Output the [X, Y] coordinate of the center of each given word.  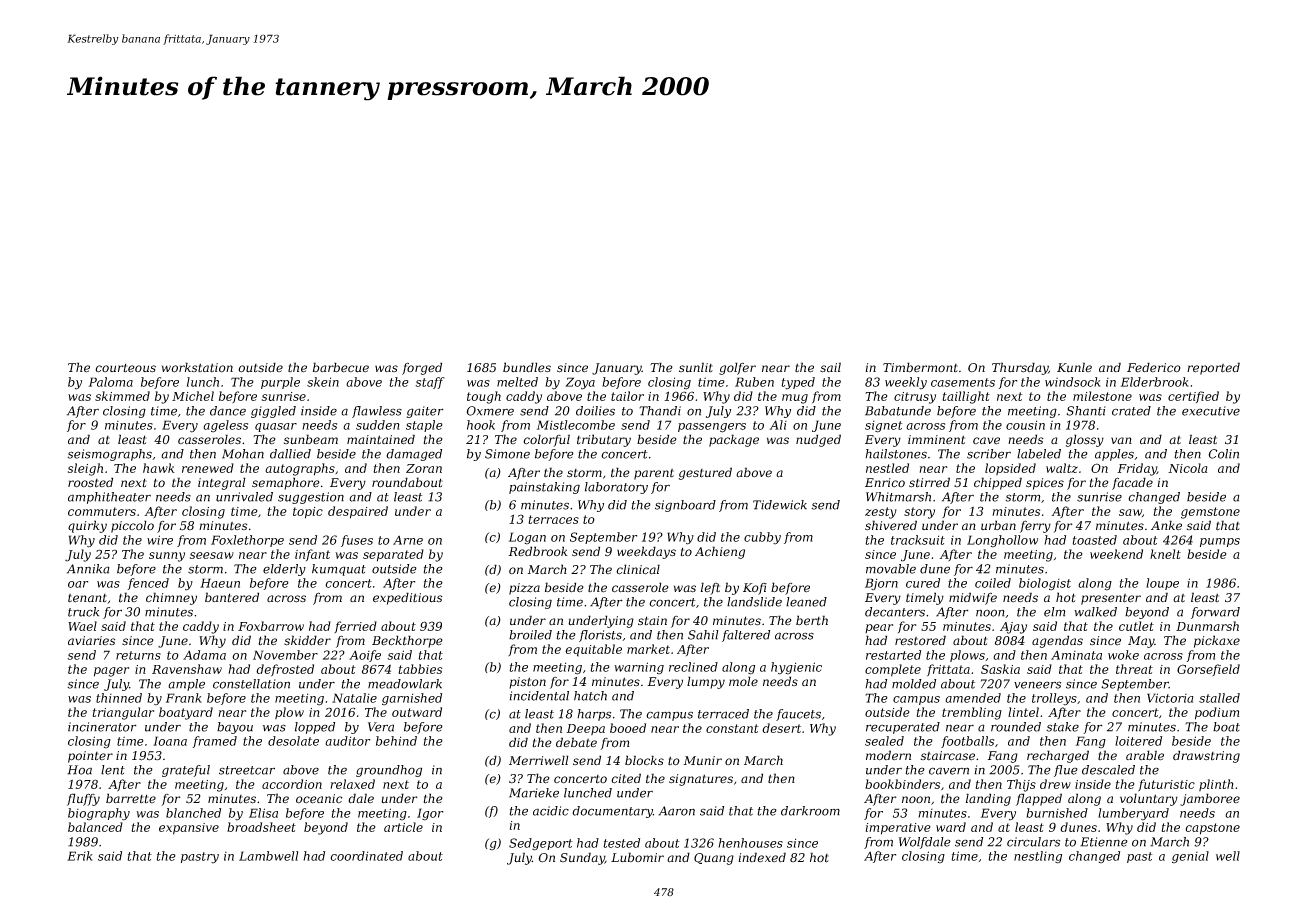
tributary [604, 440]
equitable [593, 650]
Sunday [582, 858]
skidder [307, 640]
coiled [993, 583]
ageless [225, 426]
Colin [1224, 454]
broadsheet [261, 827]
